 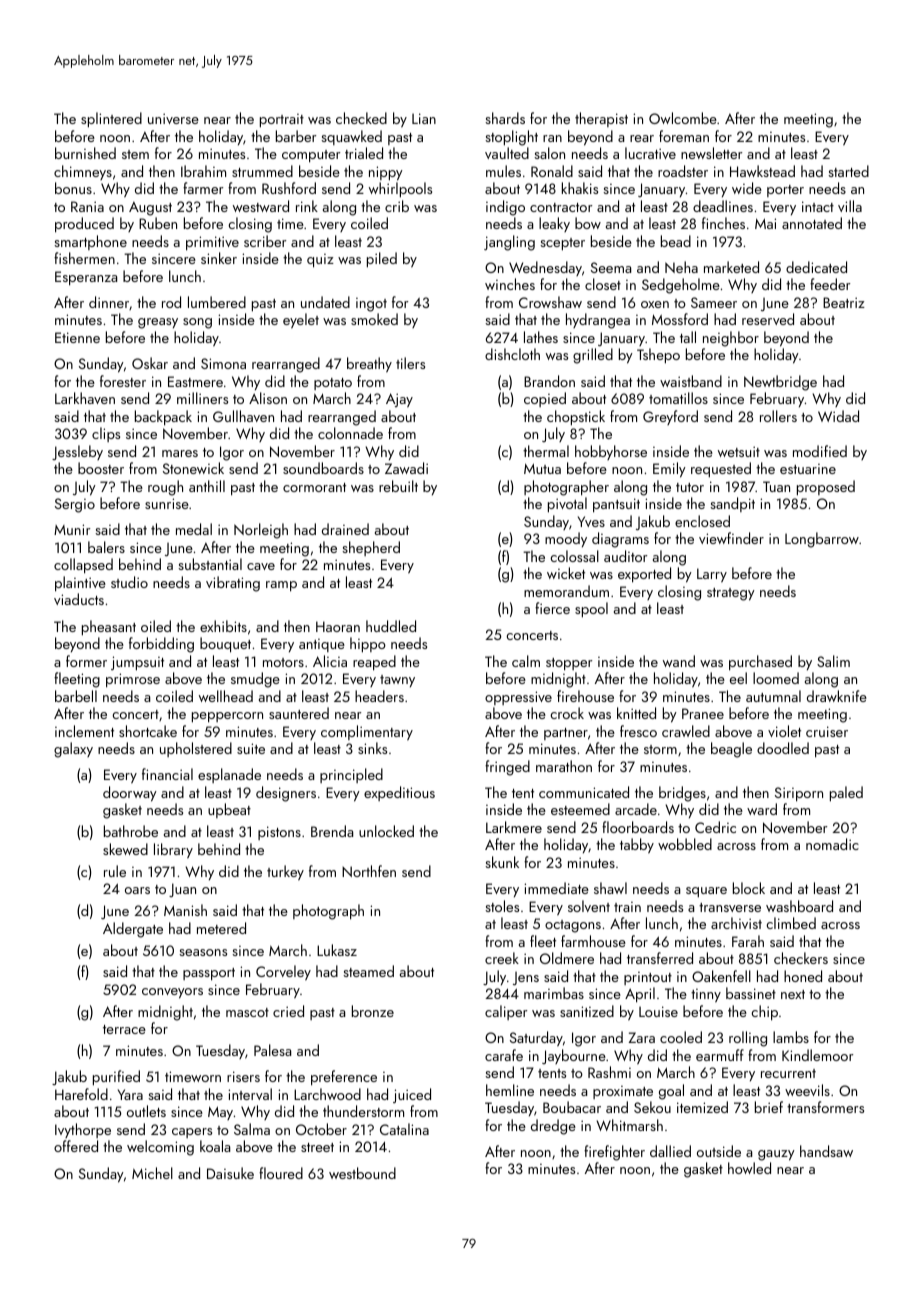 What do you see at coordinates (172, 993) in the page?
I see `conveyors` at bounding box center [172, 993].
